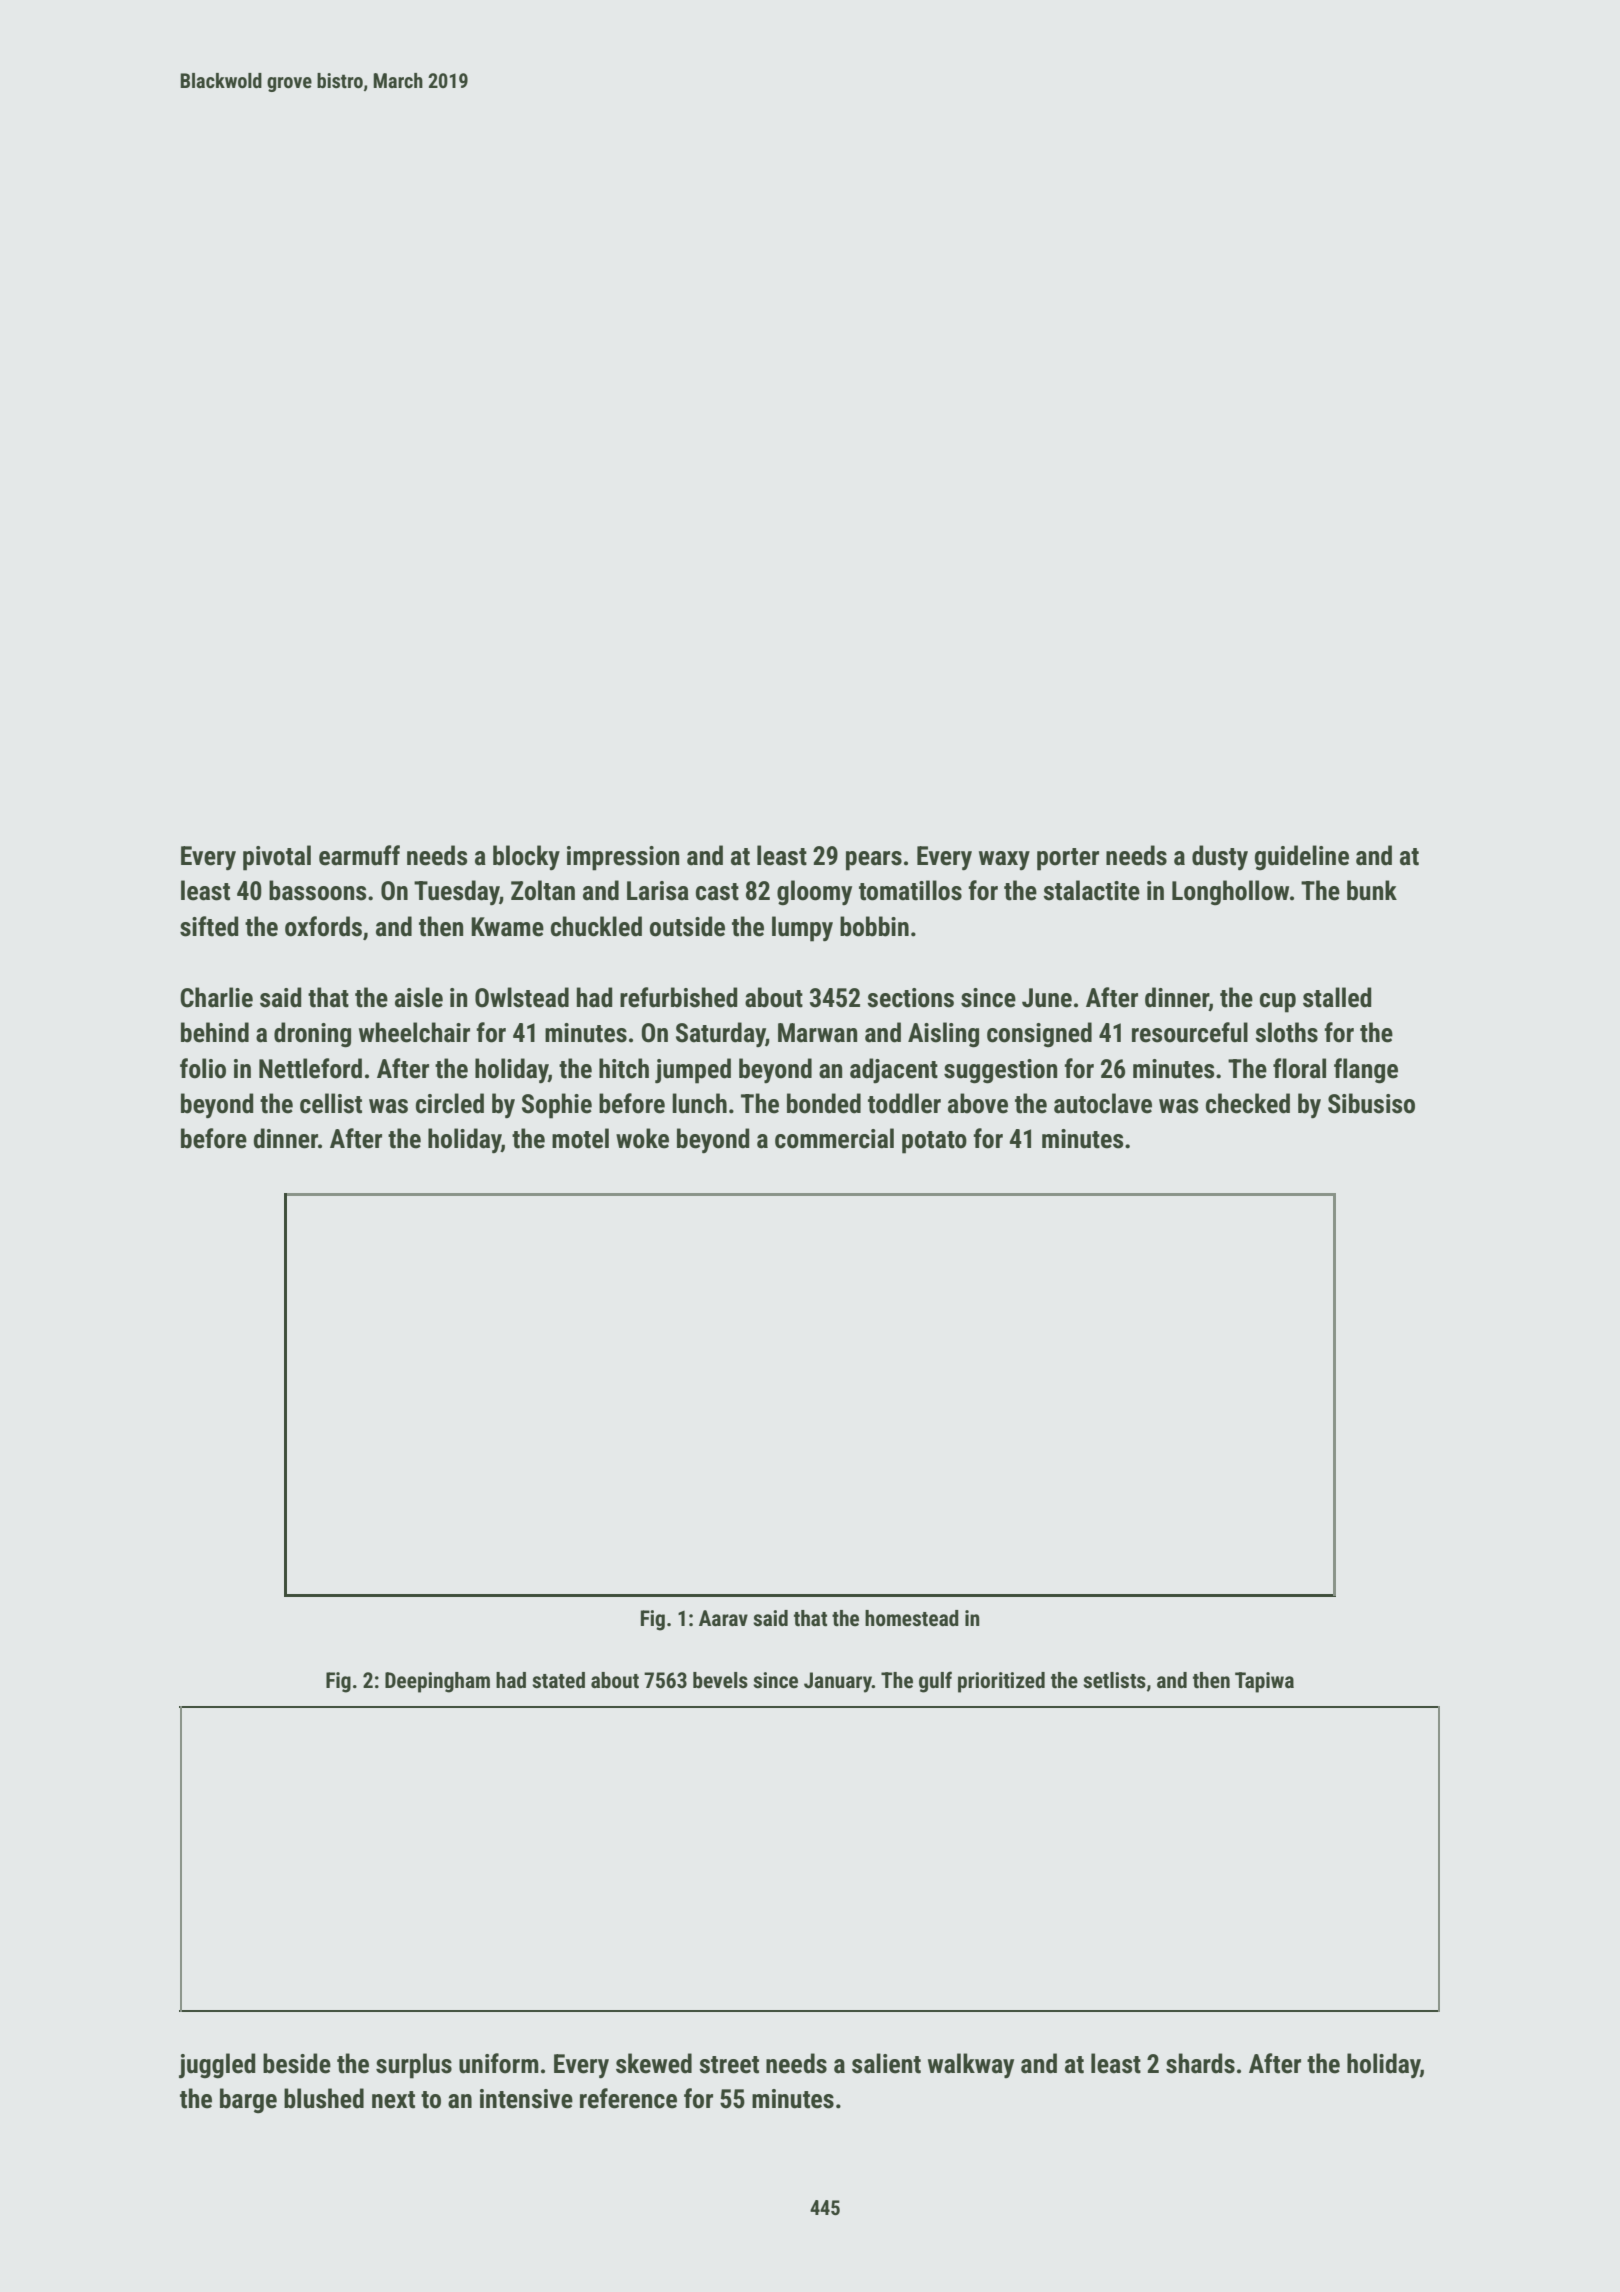 This document has height=2292, width=1620. I want to click on lumpy, so click(802, 929).
